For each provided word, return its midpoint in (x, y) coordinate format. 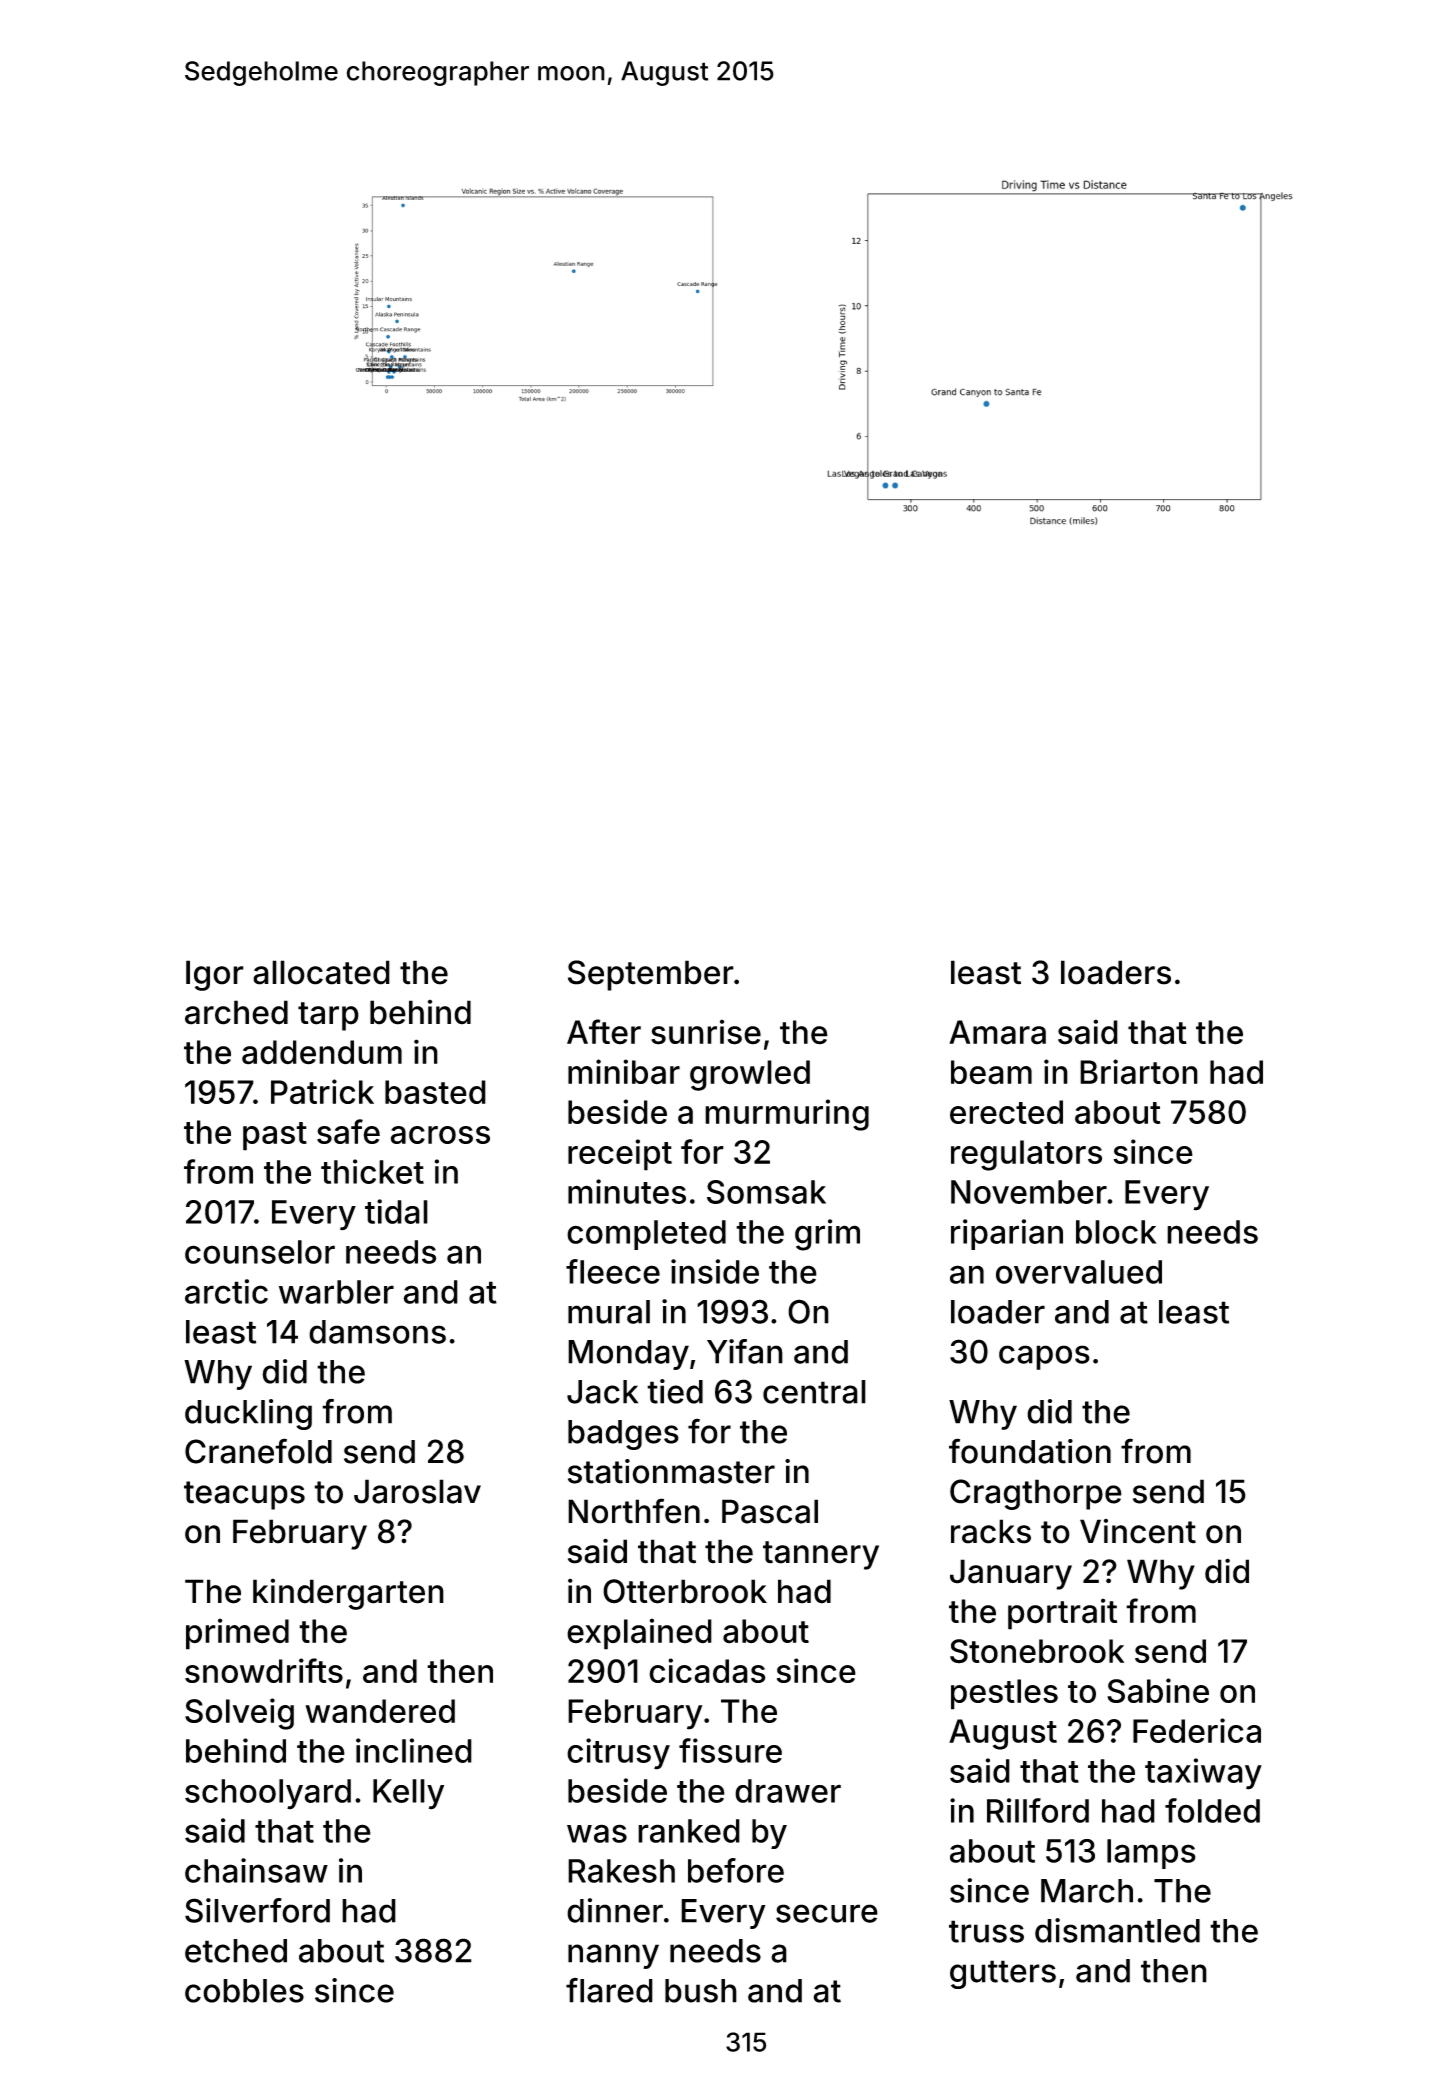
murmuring (787, 1115)
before (736, 1870)
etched (236, 1951)
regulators (1026, 1155)
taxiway (1203, 1774)
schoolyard (268, 1794)
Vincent (1138, 1531)
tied (675, 1391)
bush (701, 1991)
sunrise (706, 1032)
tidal (396, 1211)
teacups (244, 1495)
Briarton (1139, 1072)
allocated (321, 972)
